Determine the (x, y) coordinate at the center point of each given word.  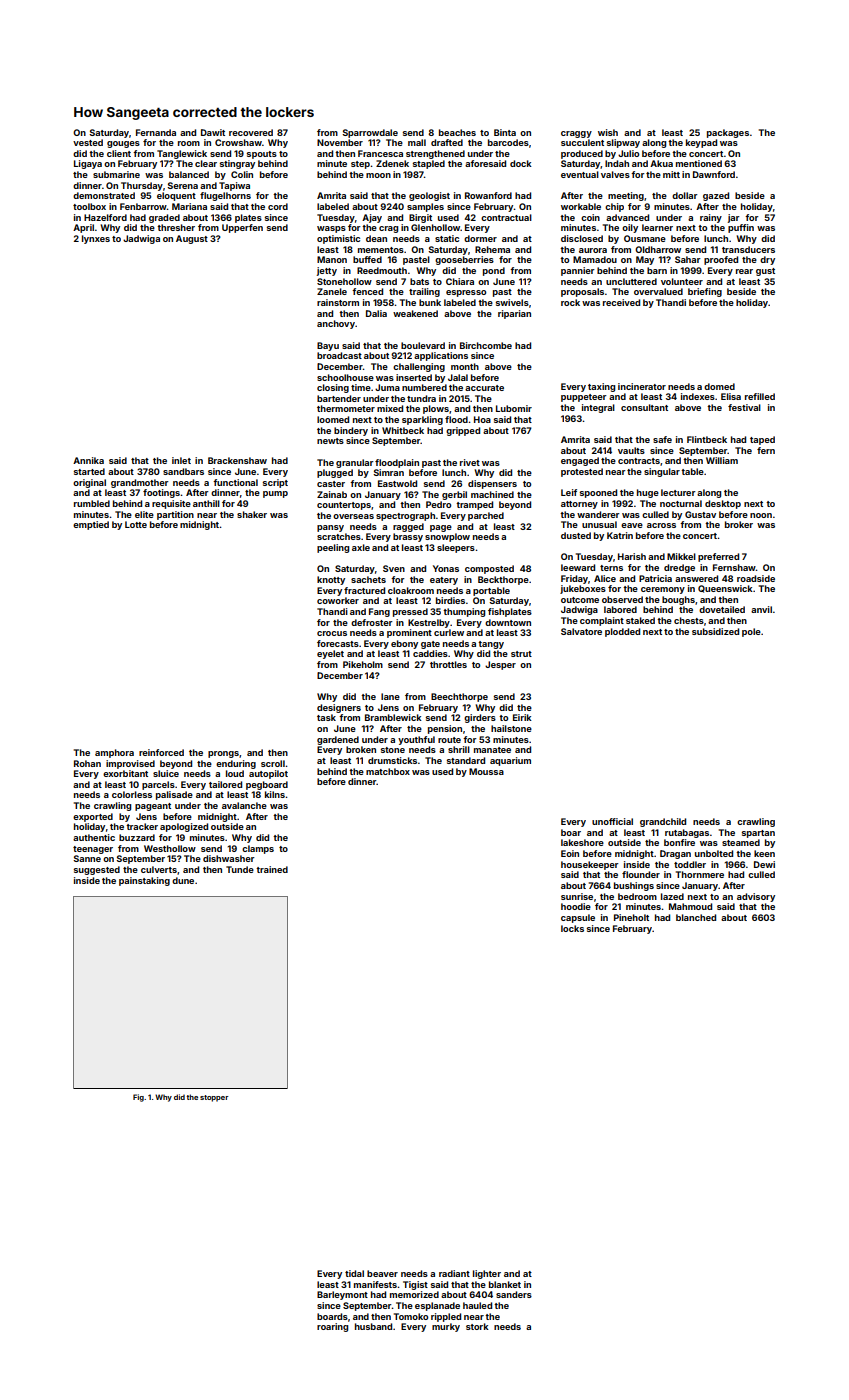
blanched (696, 917)
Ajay (372, 218)
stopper (214, 1098)
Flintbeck (707, 439)
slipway (623, 143)
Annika (88, 460)
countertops (344, 506)
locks (572, 928)
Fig (138, 1098)
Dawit (213, 132)
